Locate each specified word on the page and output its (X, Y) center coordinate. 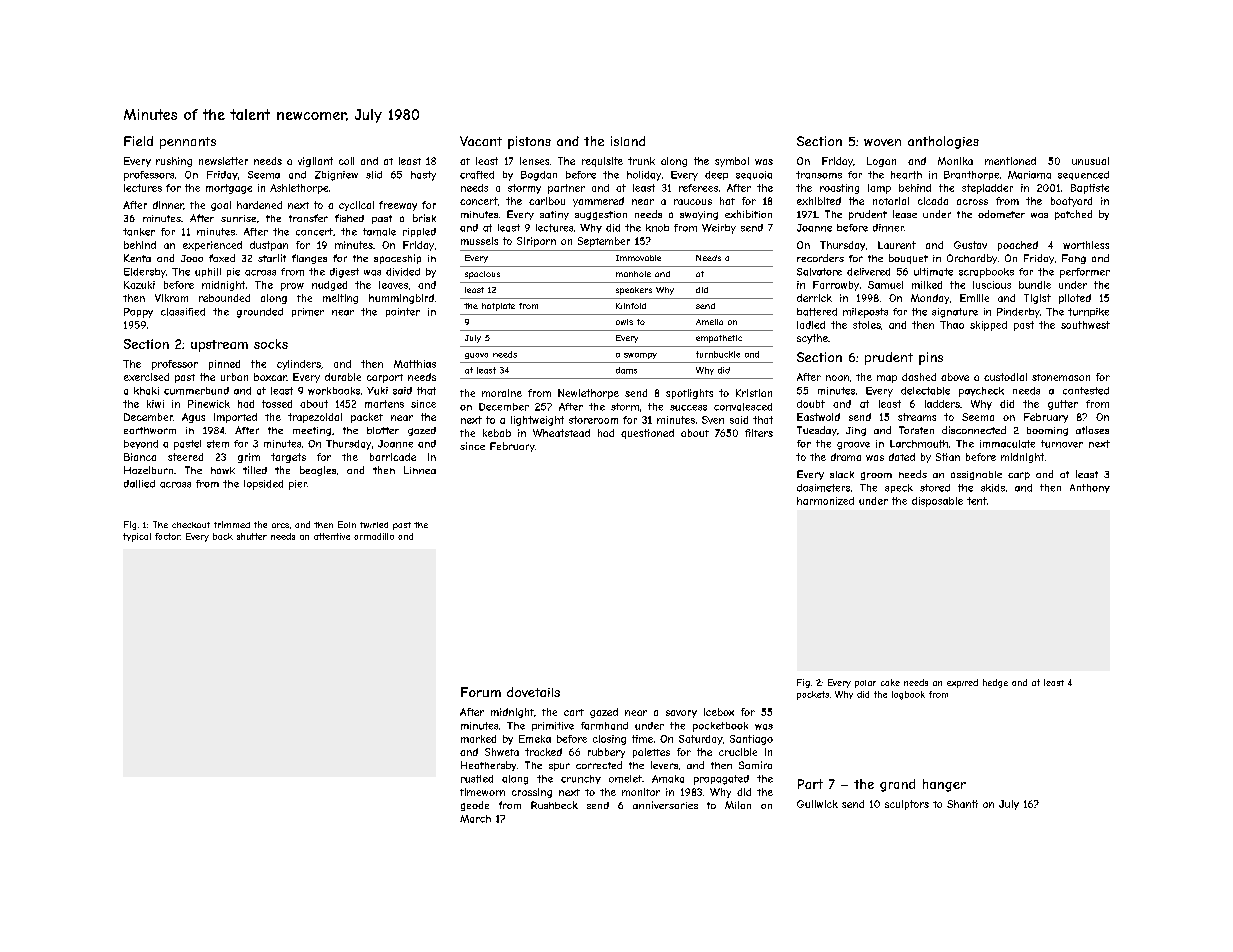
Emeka (535, 739)
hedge (995, 683)
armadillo (374, 536)
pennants (188, 143)
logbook (908, 695)
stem (218, 444)
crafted (477, 175)
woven (882, 142)
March (475, 819)
